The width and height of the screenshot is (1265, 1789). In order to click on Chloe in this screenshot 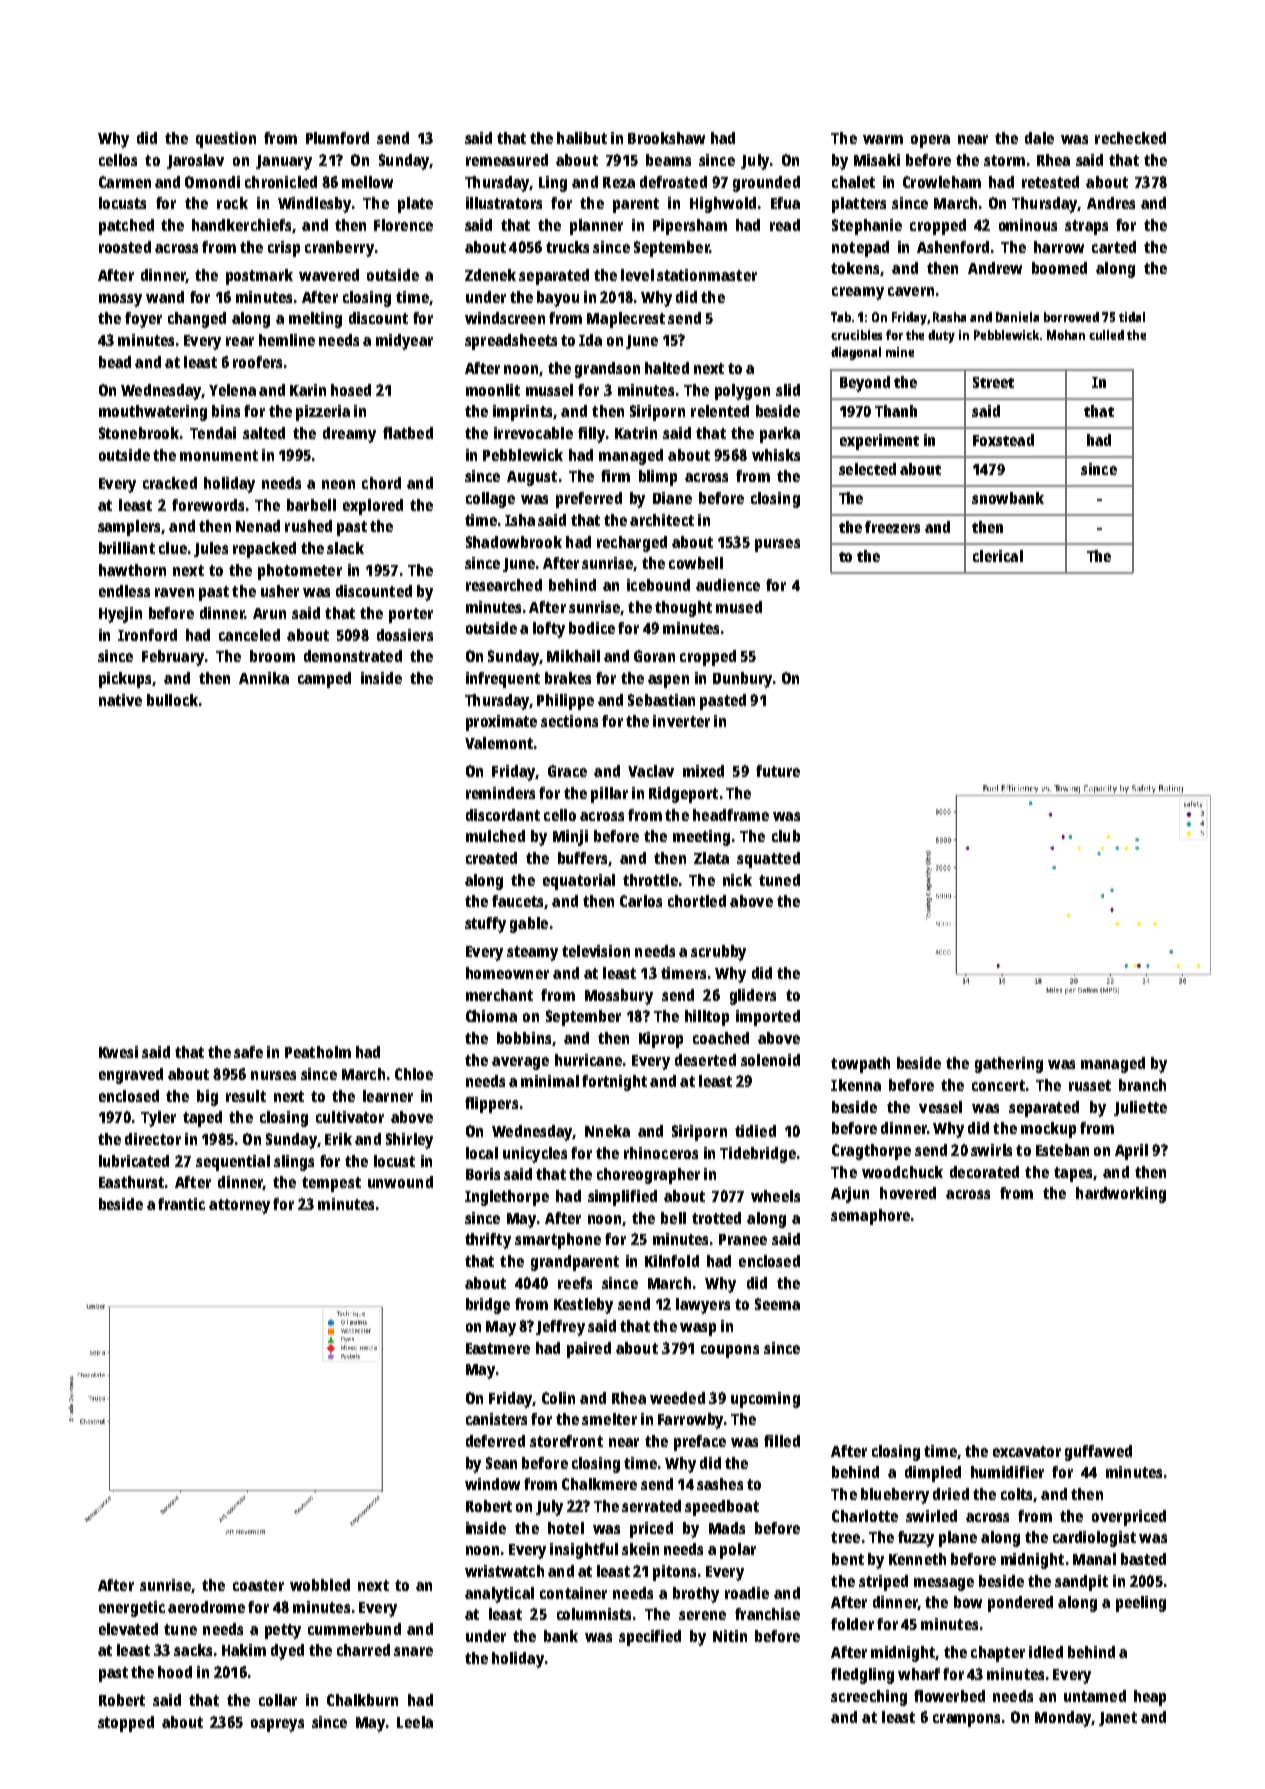, I will do `click(414, 1074)`.
